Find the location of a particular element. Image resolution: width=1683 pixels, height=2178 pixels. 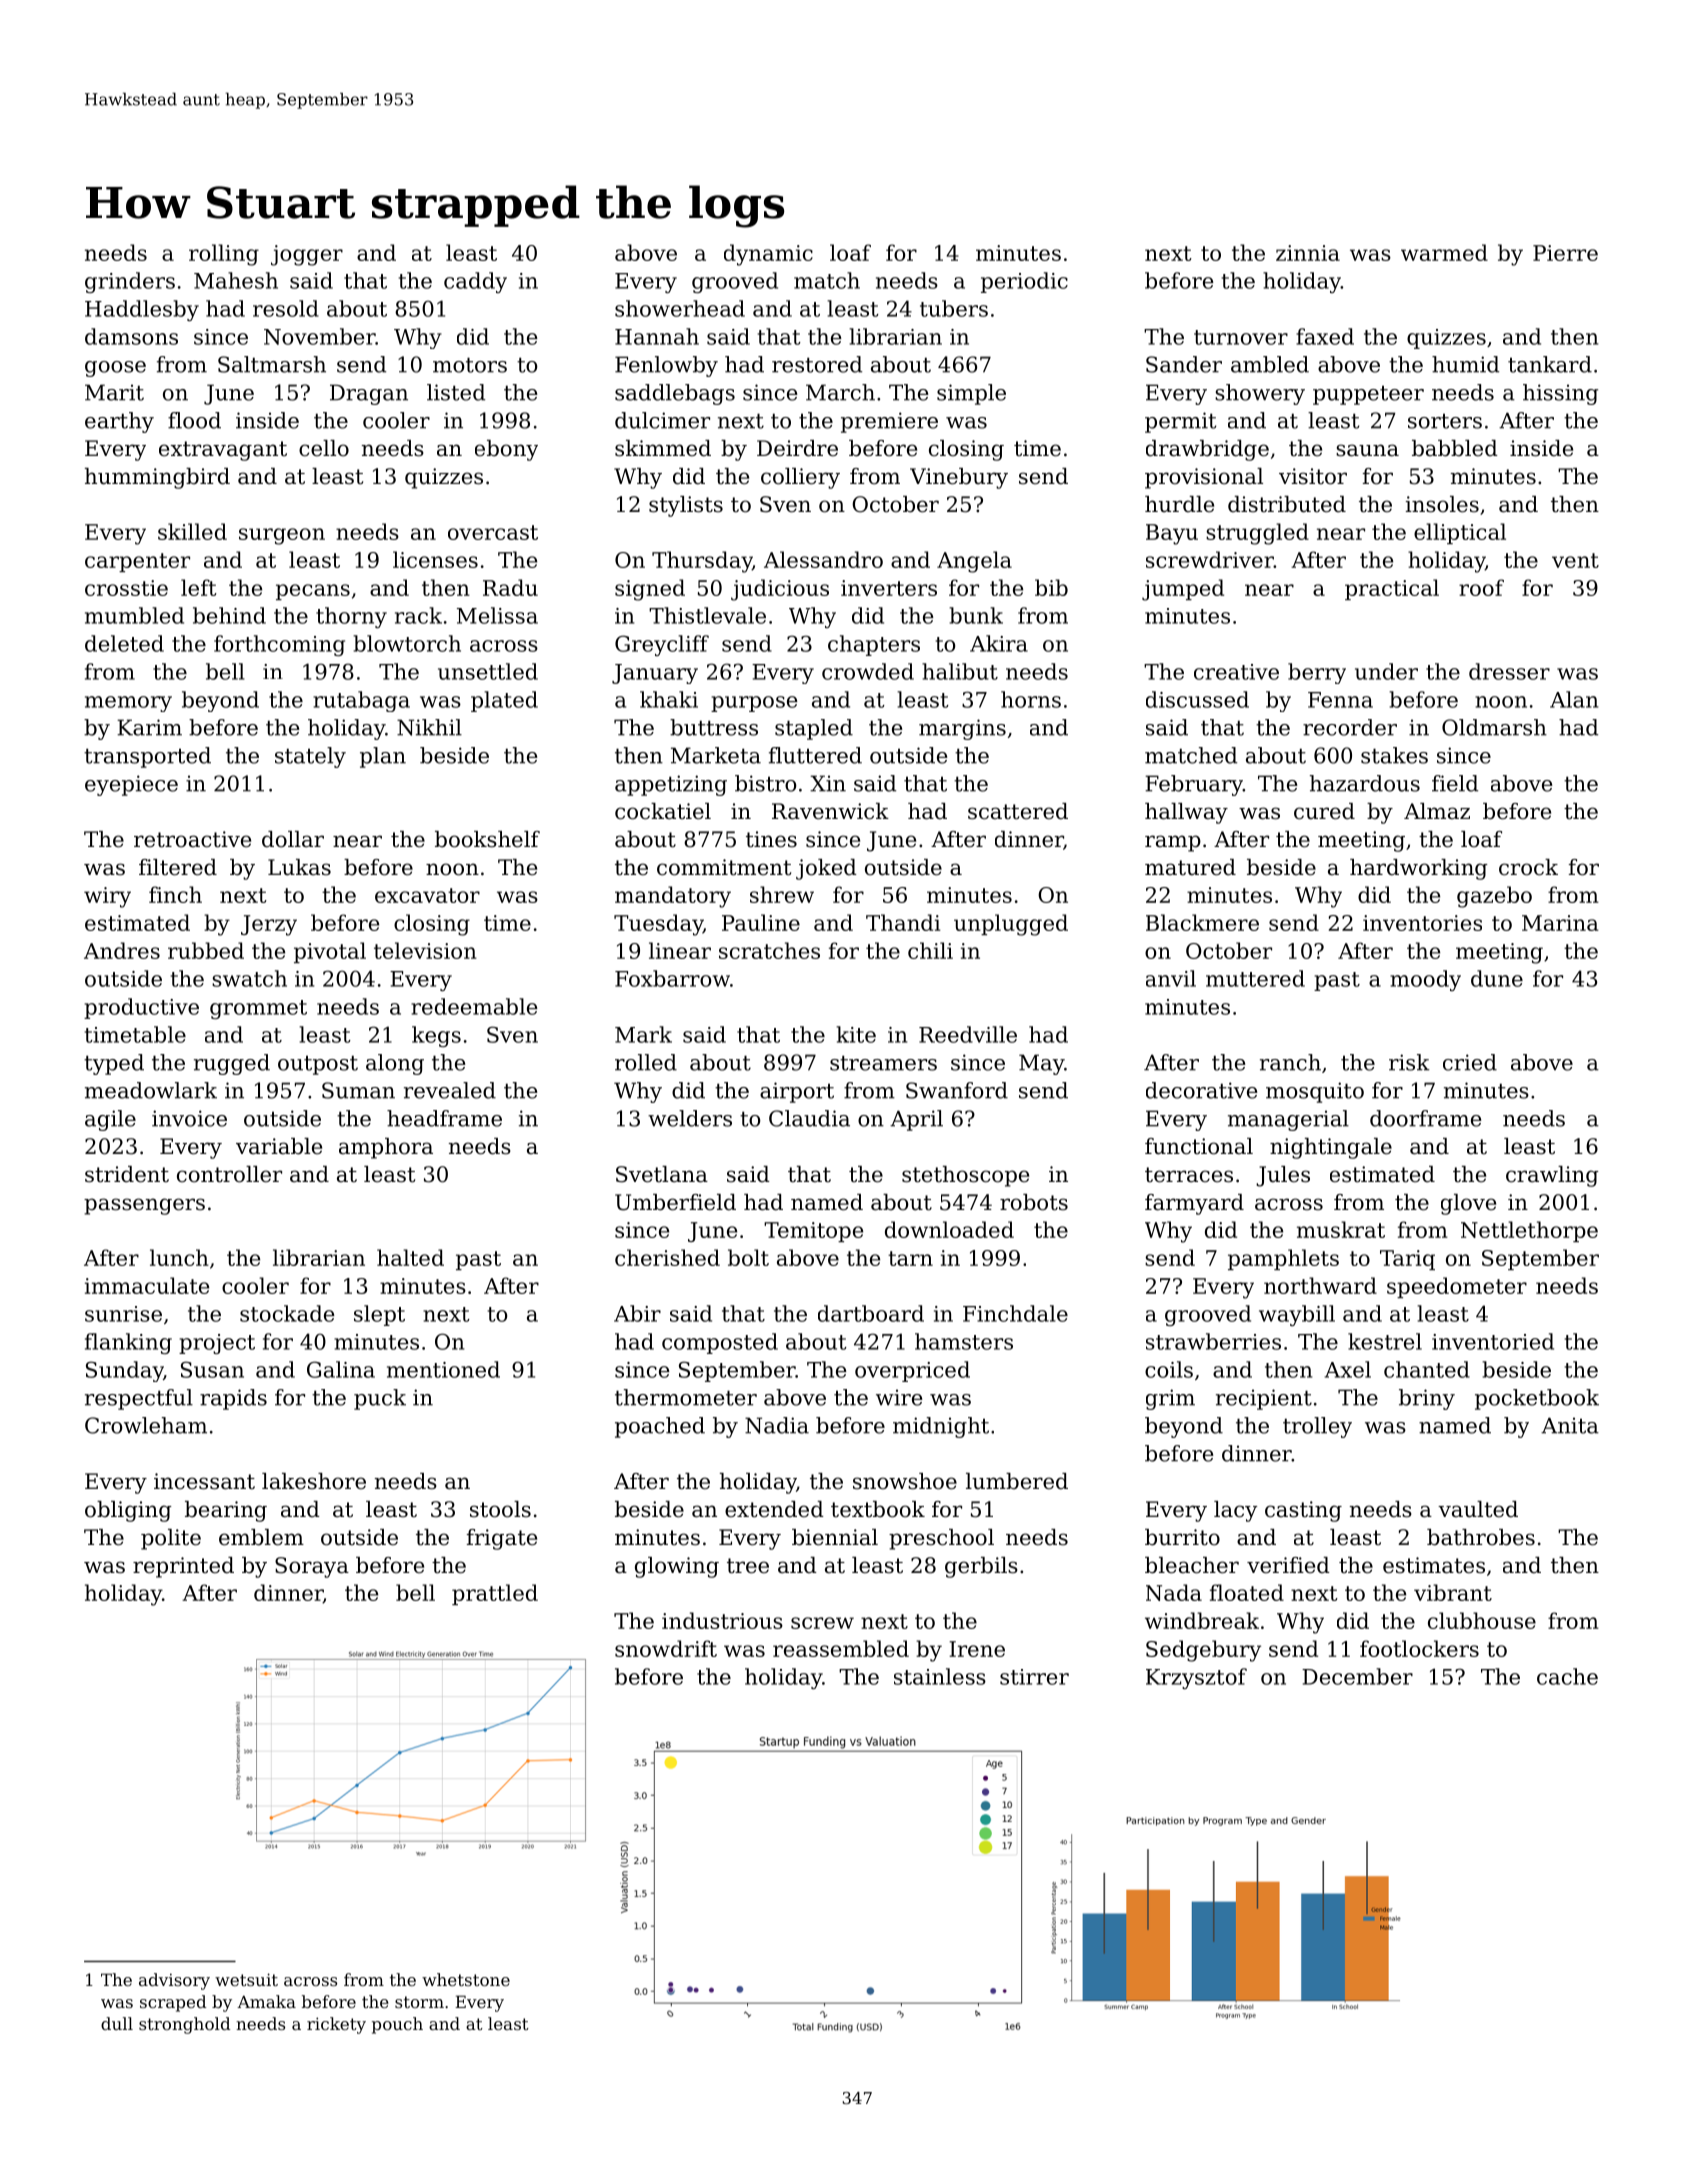

composted is located at coordinates (720, 1343).
